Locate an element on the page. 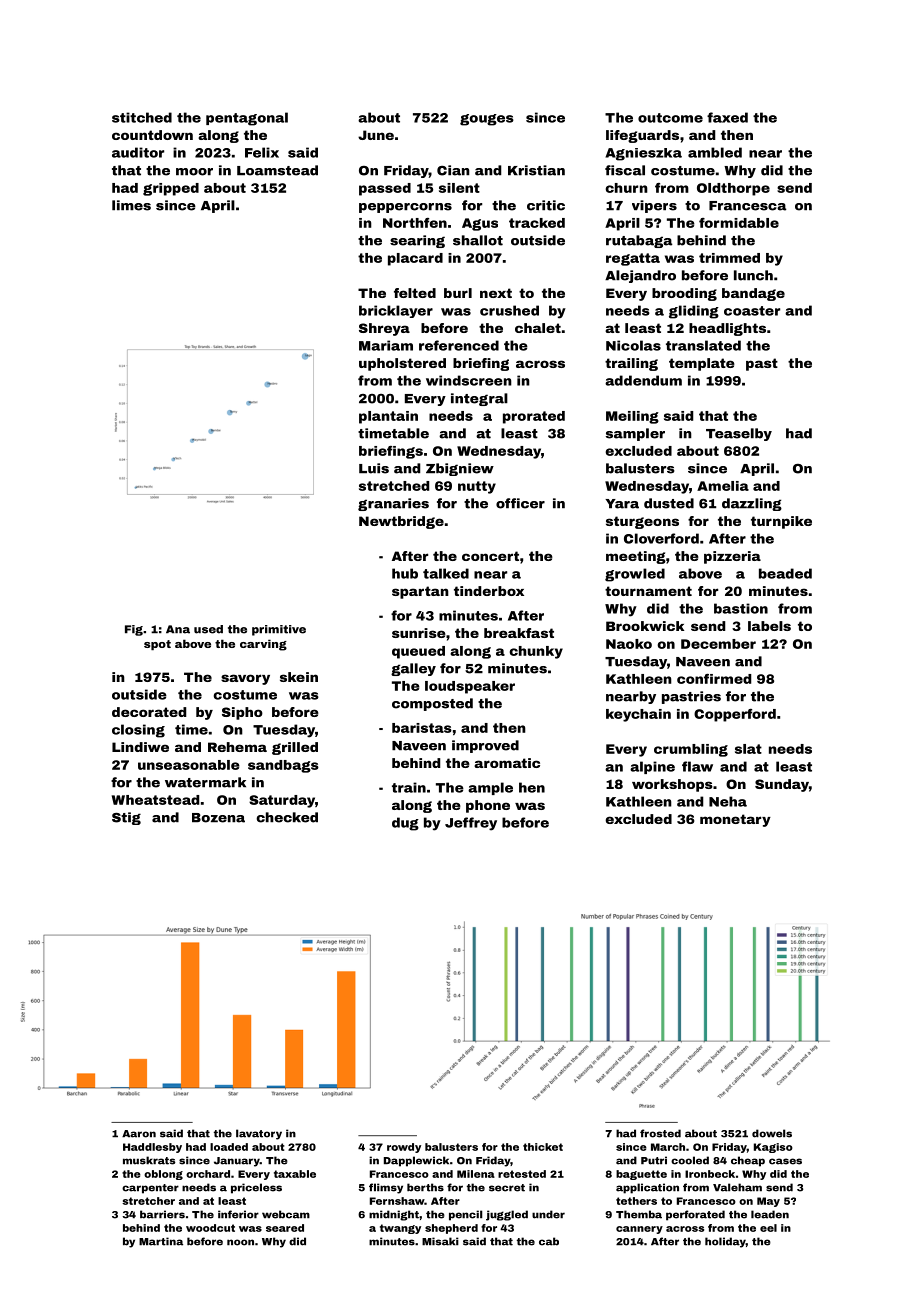  moor is located at coordinates (194, 172).
